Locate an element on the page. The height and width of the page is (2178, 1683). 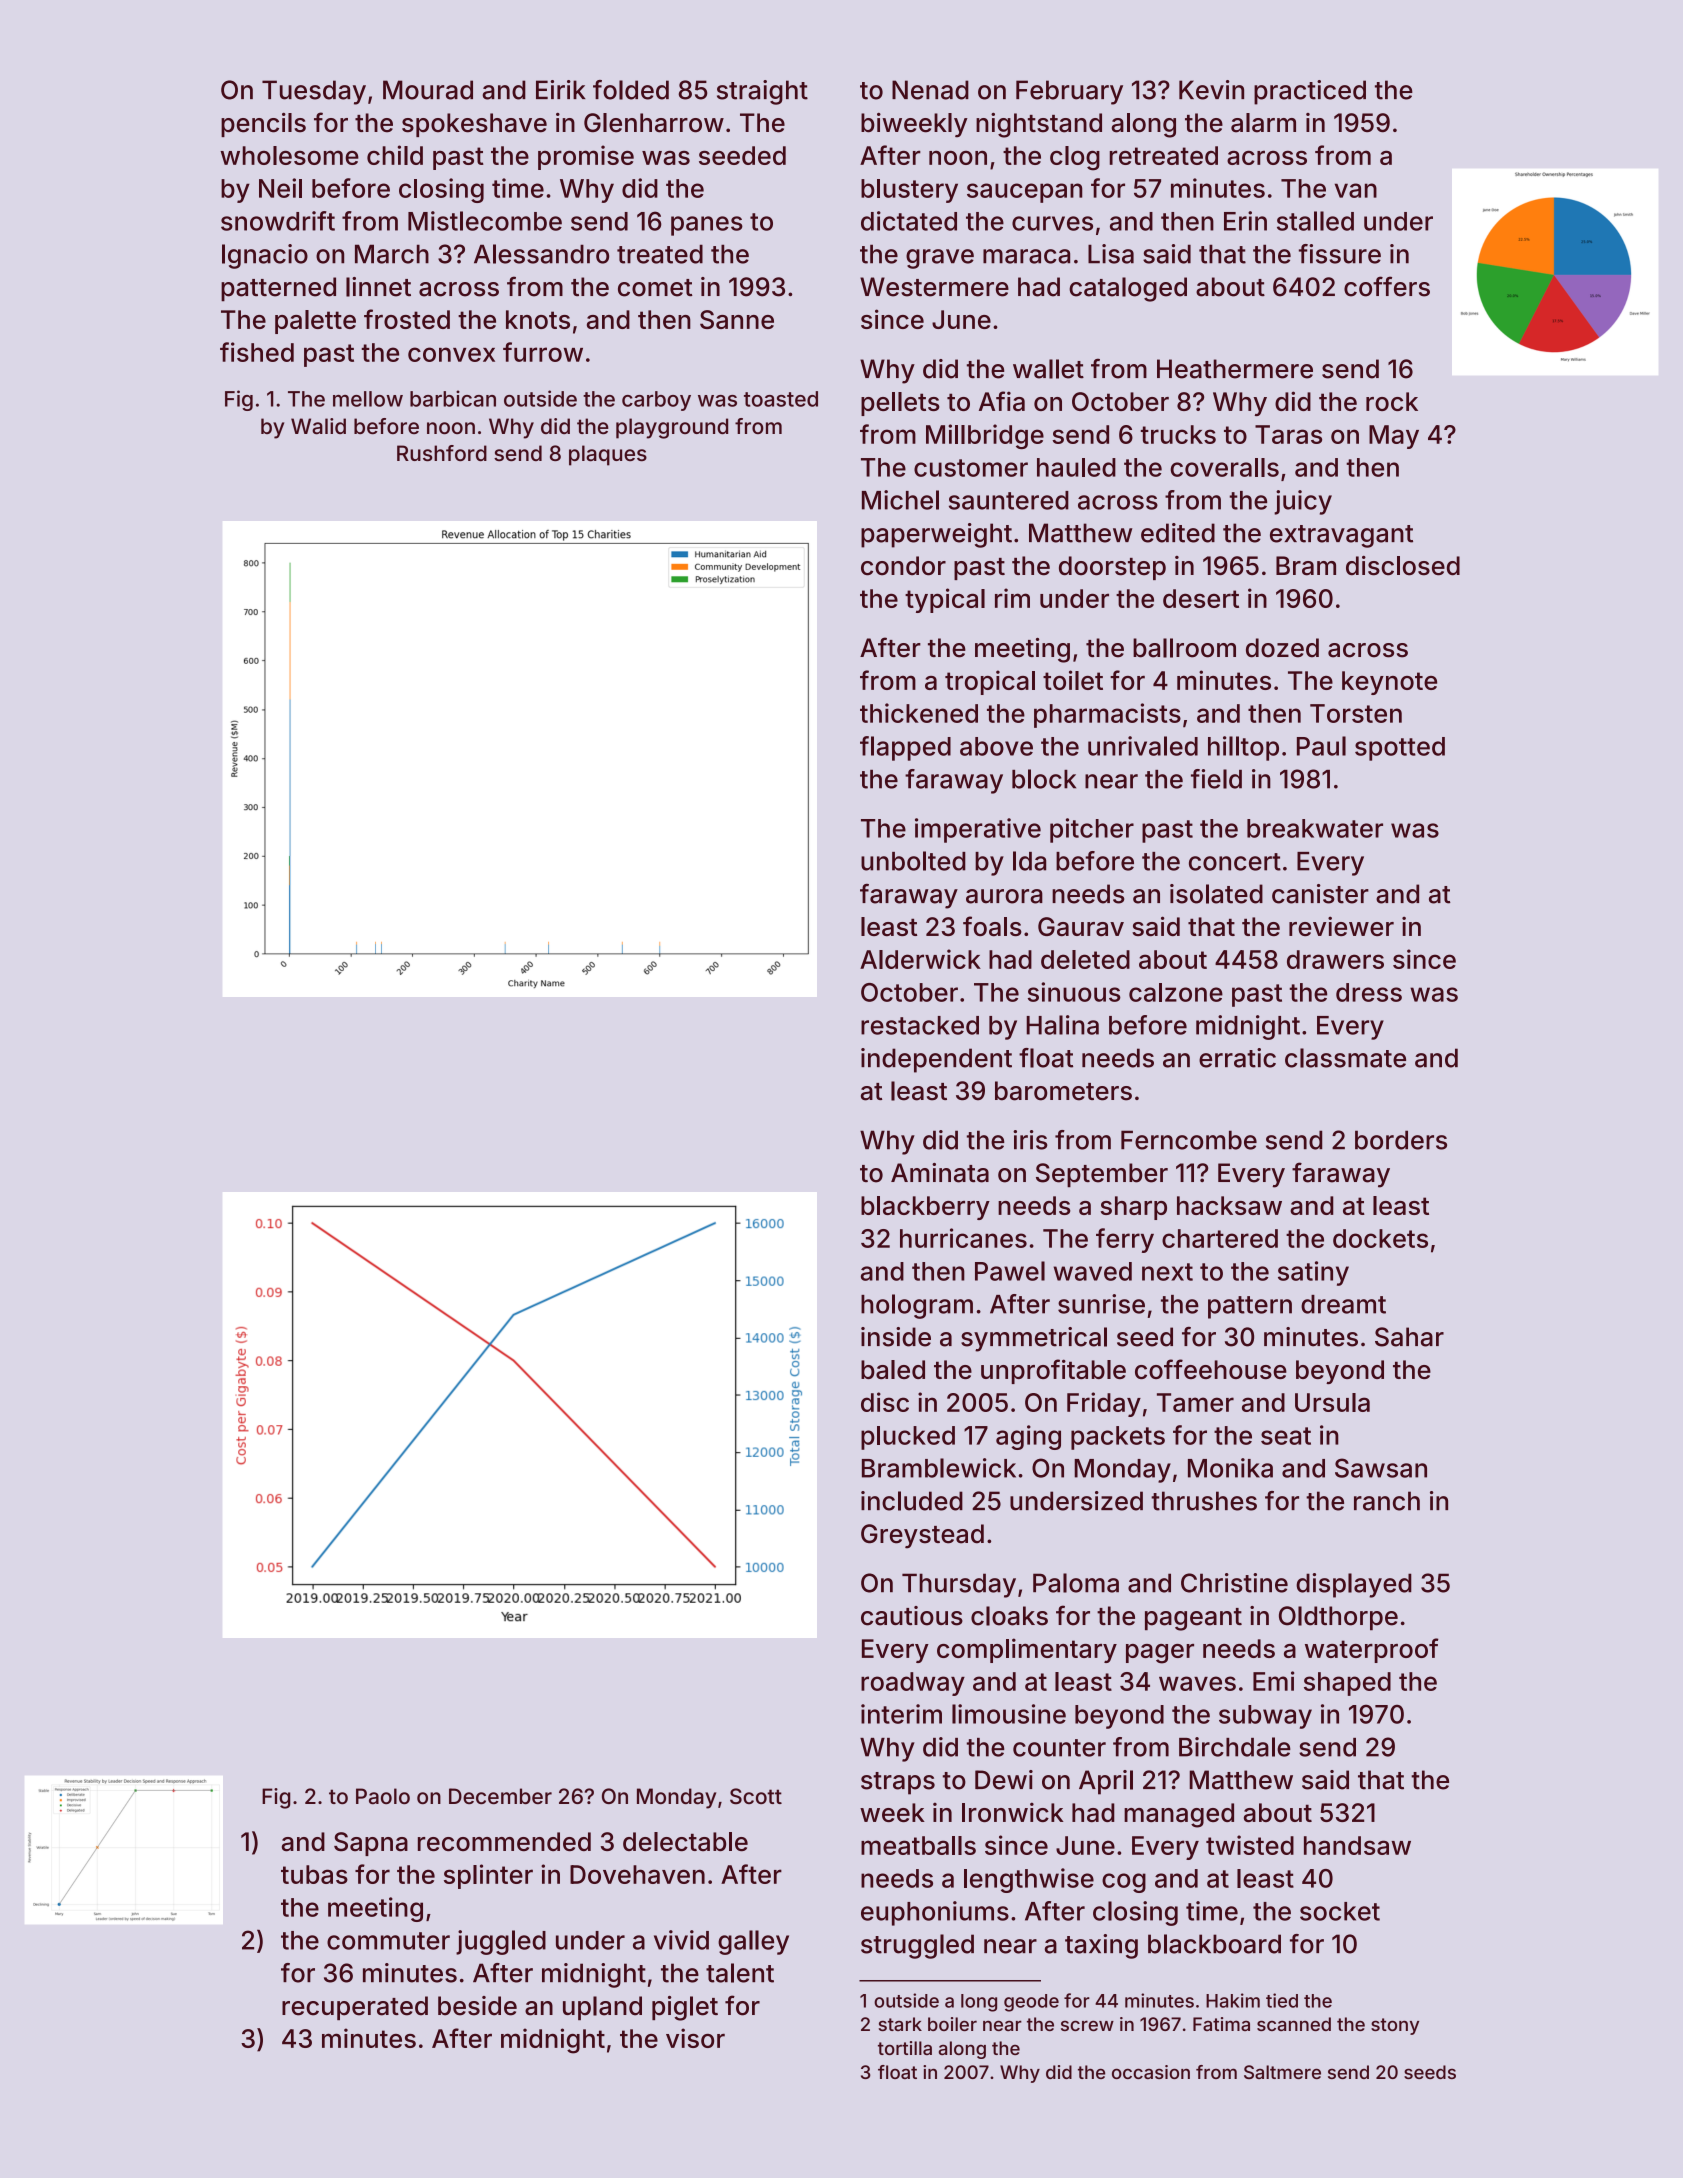
Paolo is located at coordinates (383, 1796).
